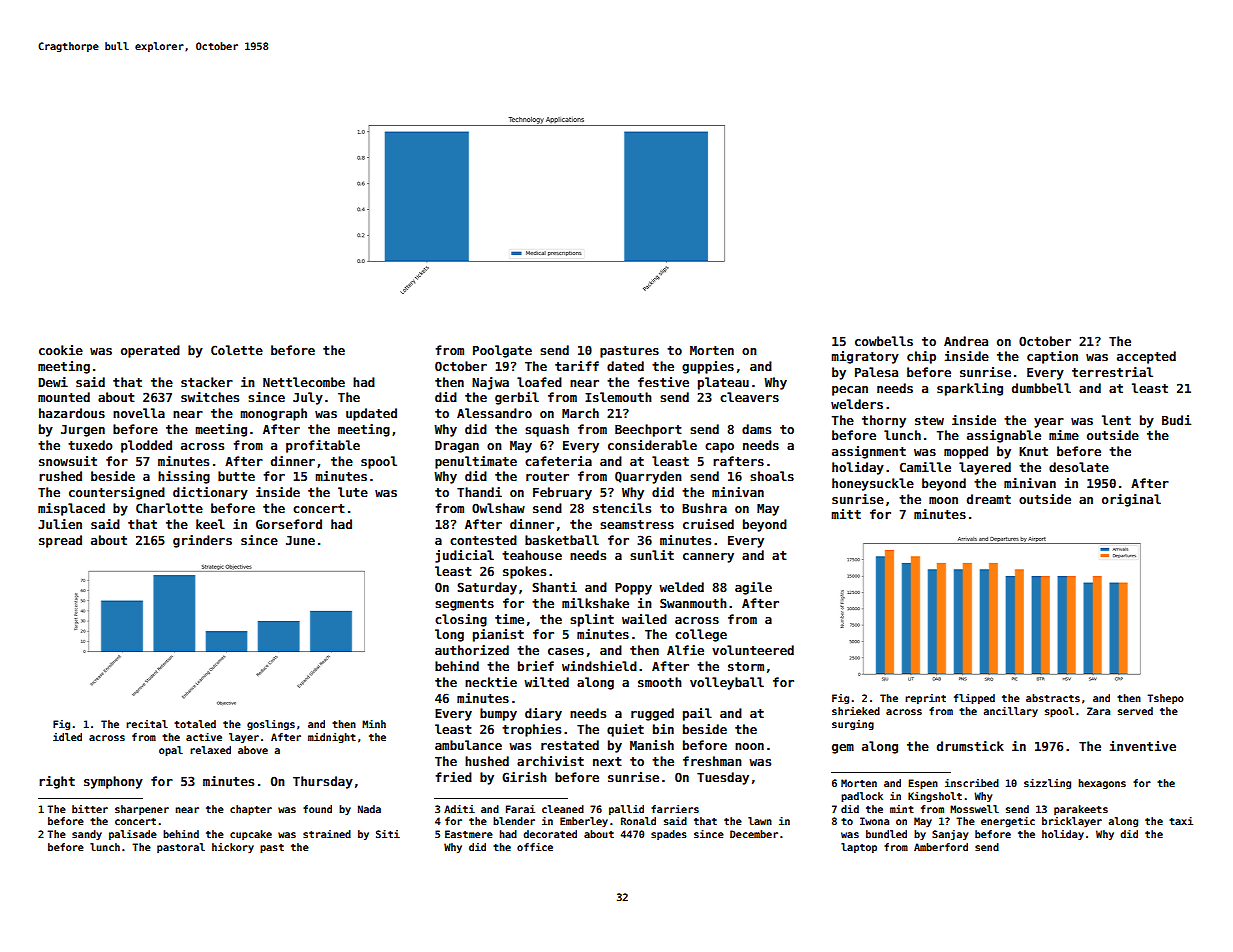 Image resolution: width=1233 pixels, height=952 pixels. Describe the element at coordinates (90, 809) in the screenshot. I see `bitter` at that location.
